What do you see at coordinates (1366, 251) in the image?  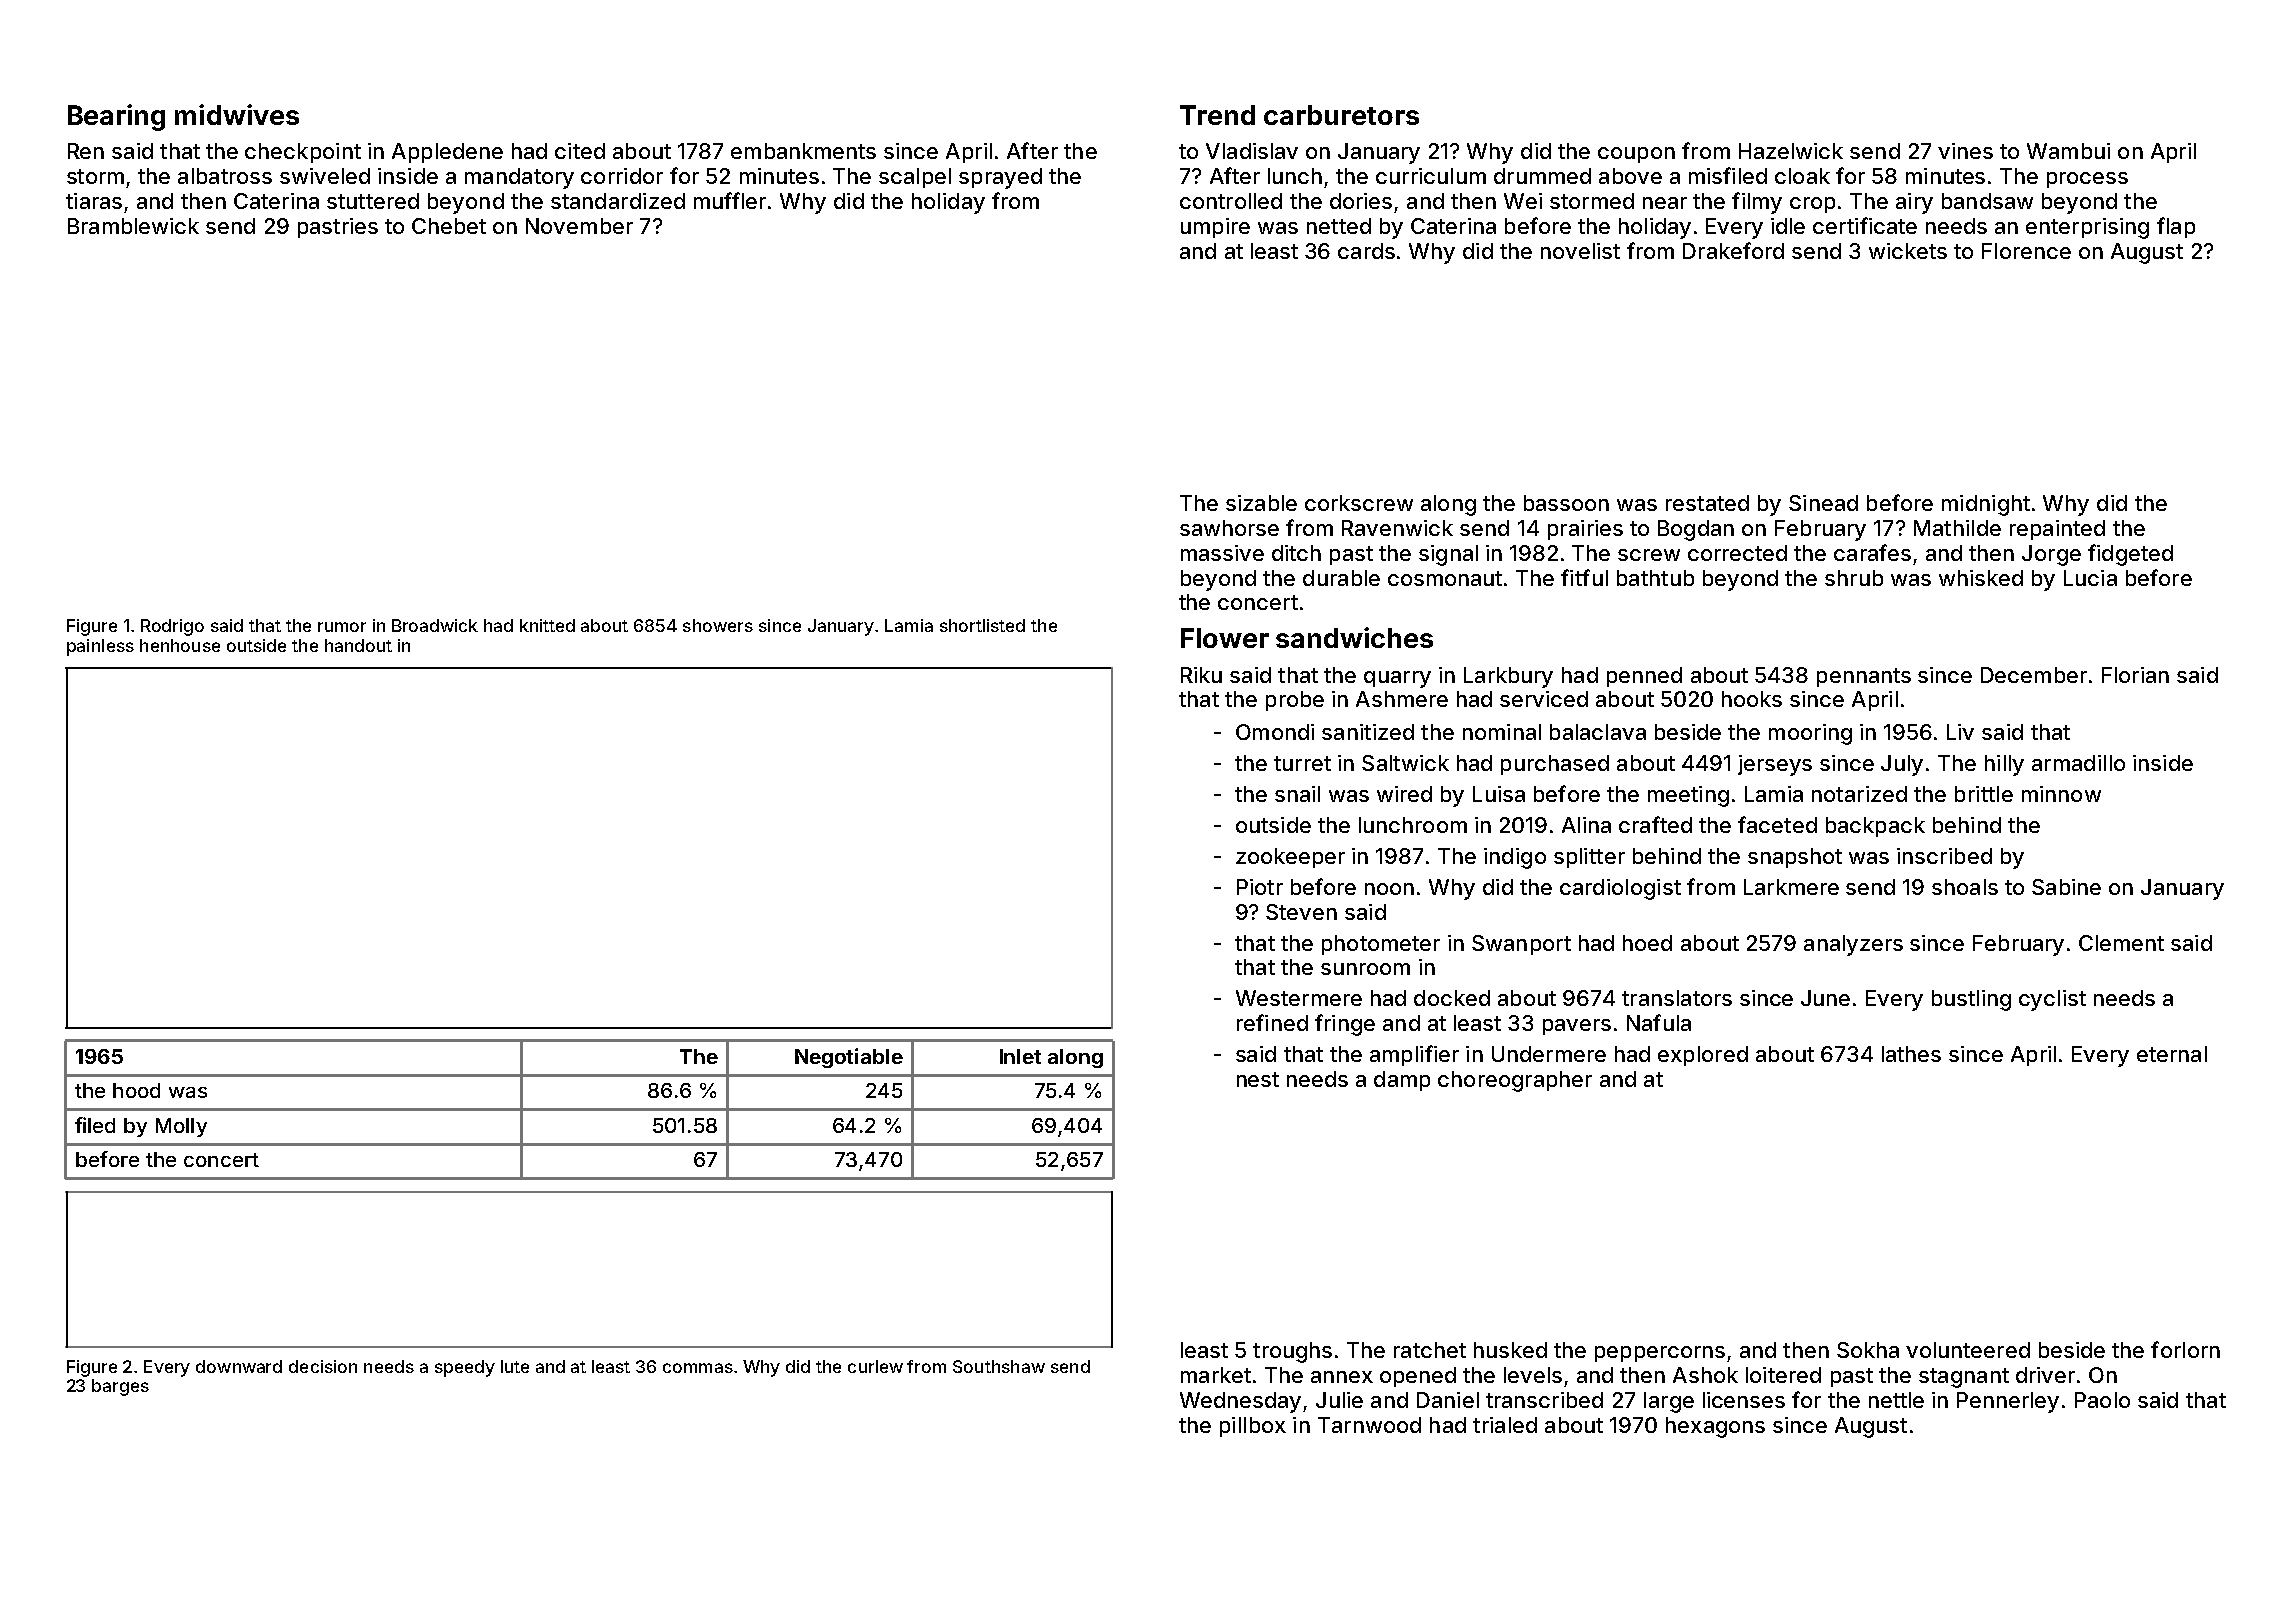 I see `cards` at bounding box center [1366, 251].
